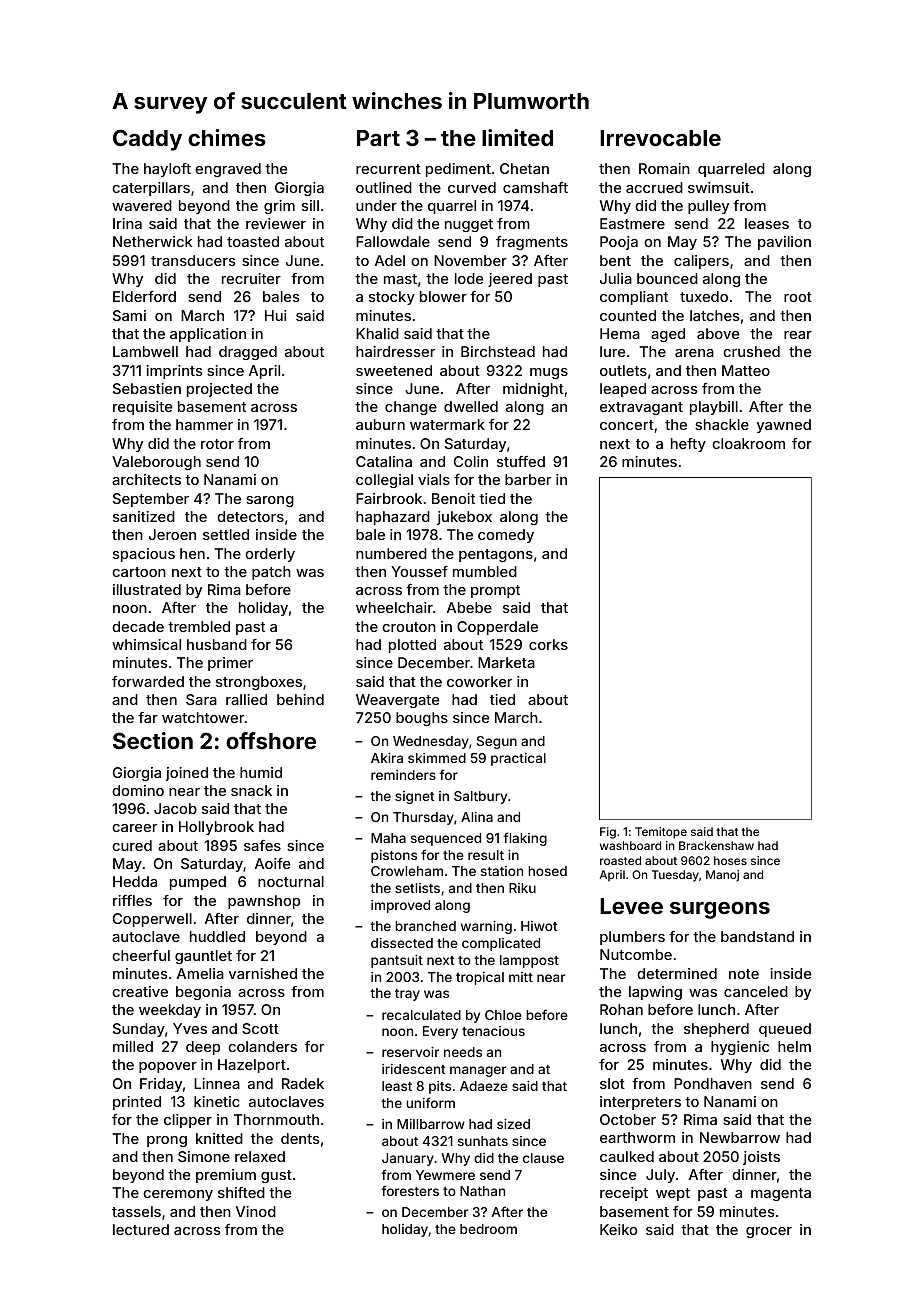 This page has width=924, height=1308. I want to click on Benoit, so click(453, 498).
